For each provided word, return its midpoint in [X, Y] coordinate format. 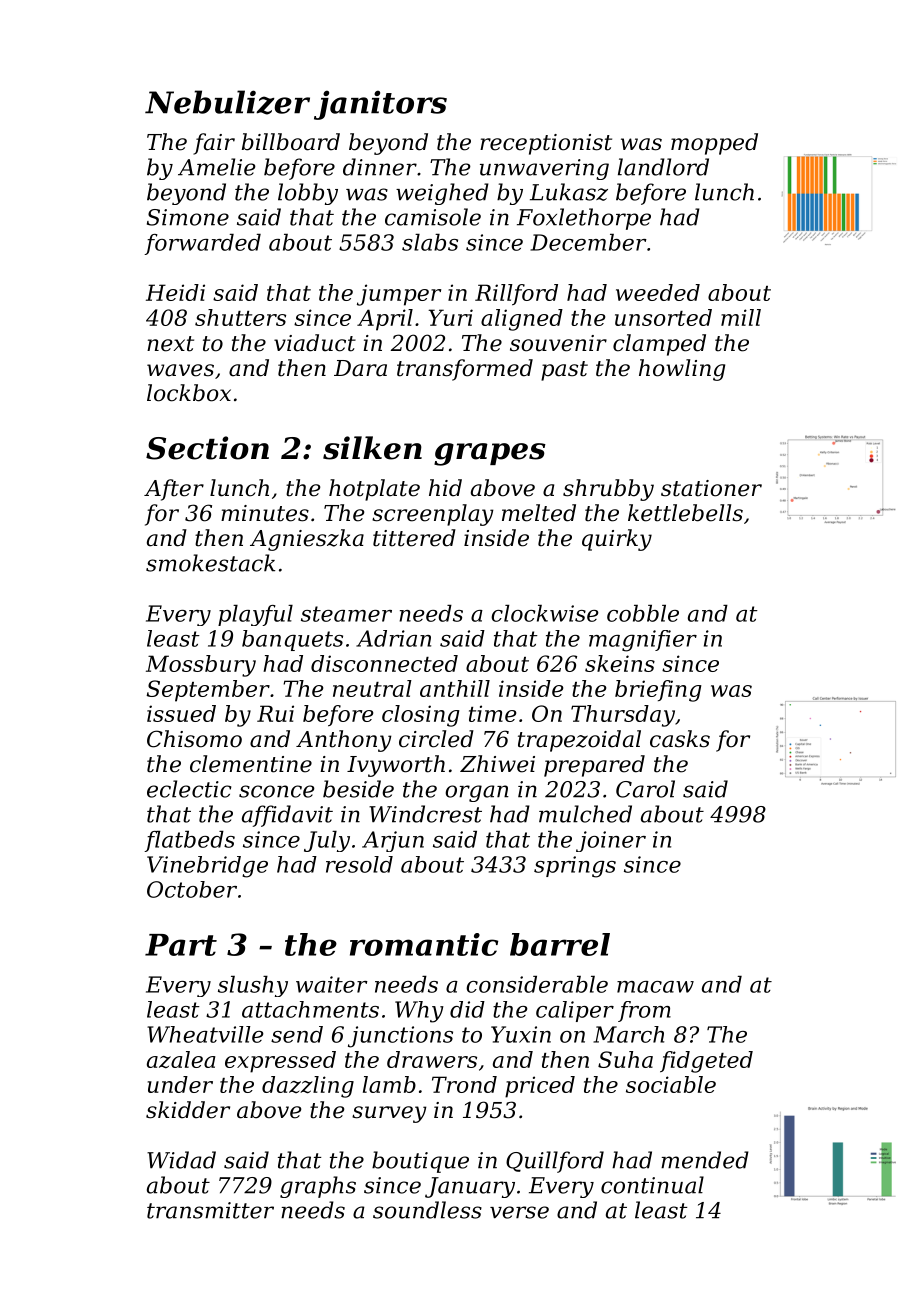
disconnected [384, 663]
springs [575, 867]
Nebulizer [227, 102]
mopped [714, 144]
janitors [380, 105]
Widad [181, 1160]
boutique [420, 1162]
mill [741, 317]
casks [680, 739]
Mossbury [201, 666]
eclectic [189, 789]
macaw [655, 987]
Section [207, 448]
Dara [360, 368]
